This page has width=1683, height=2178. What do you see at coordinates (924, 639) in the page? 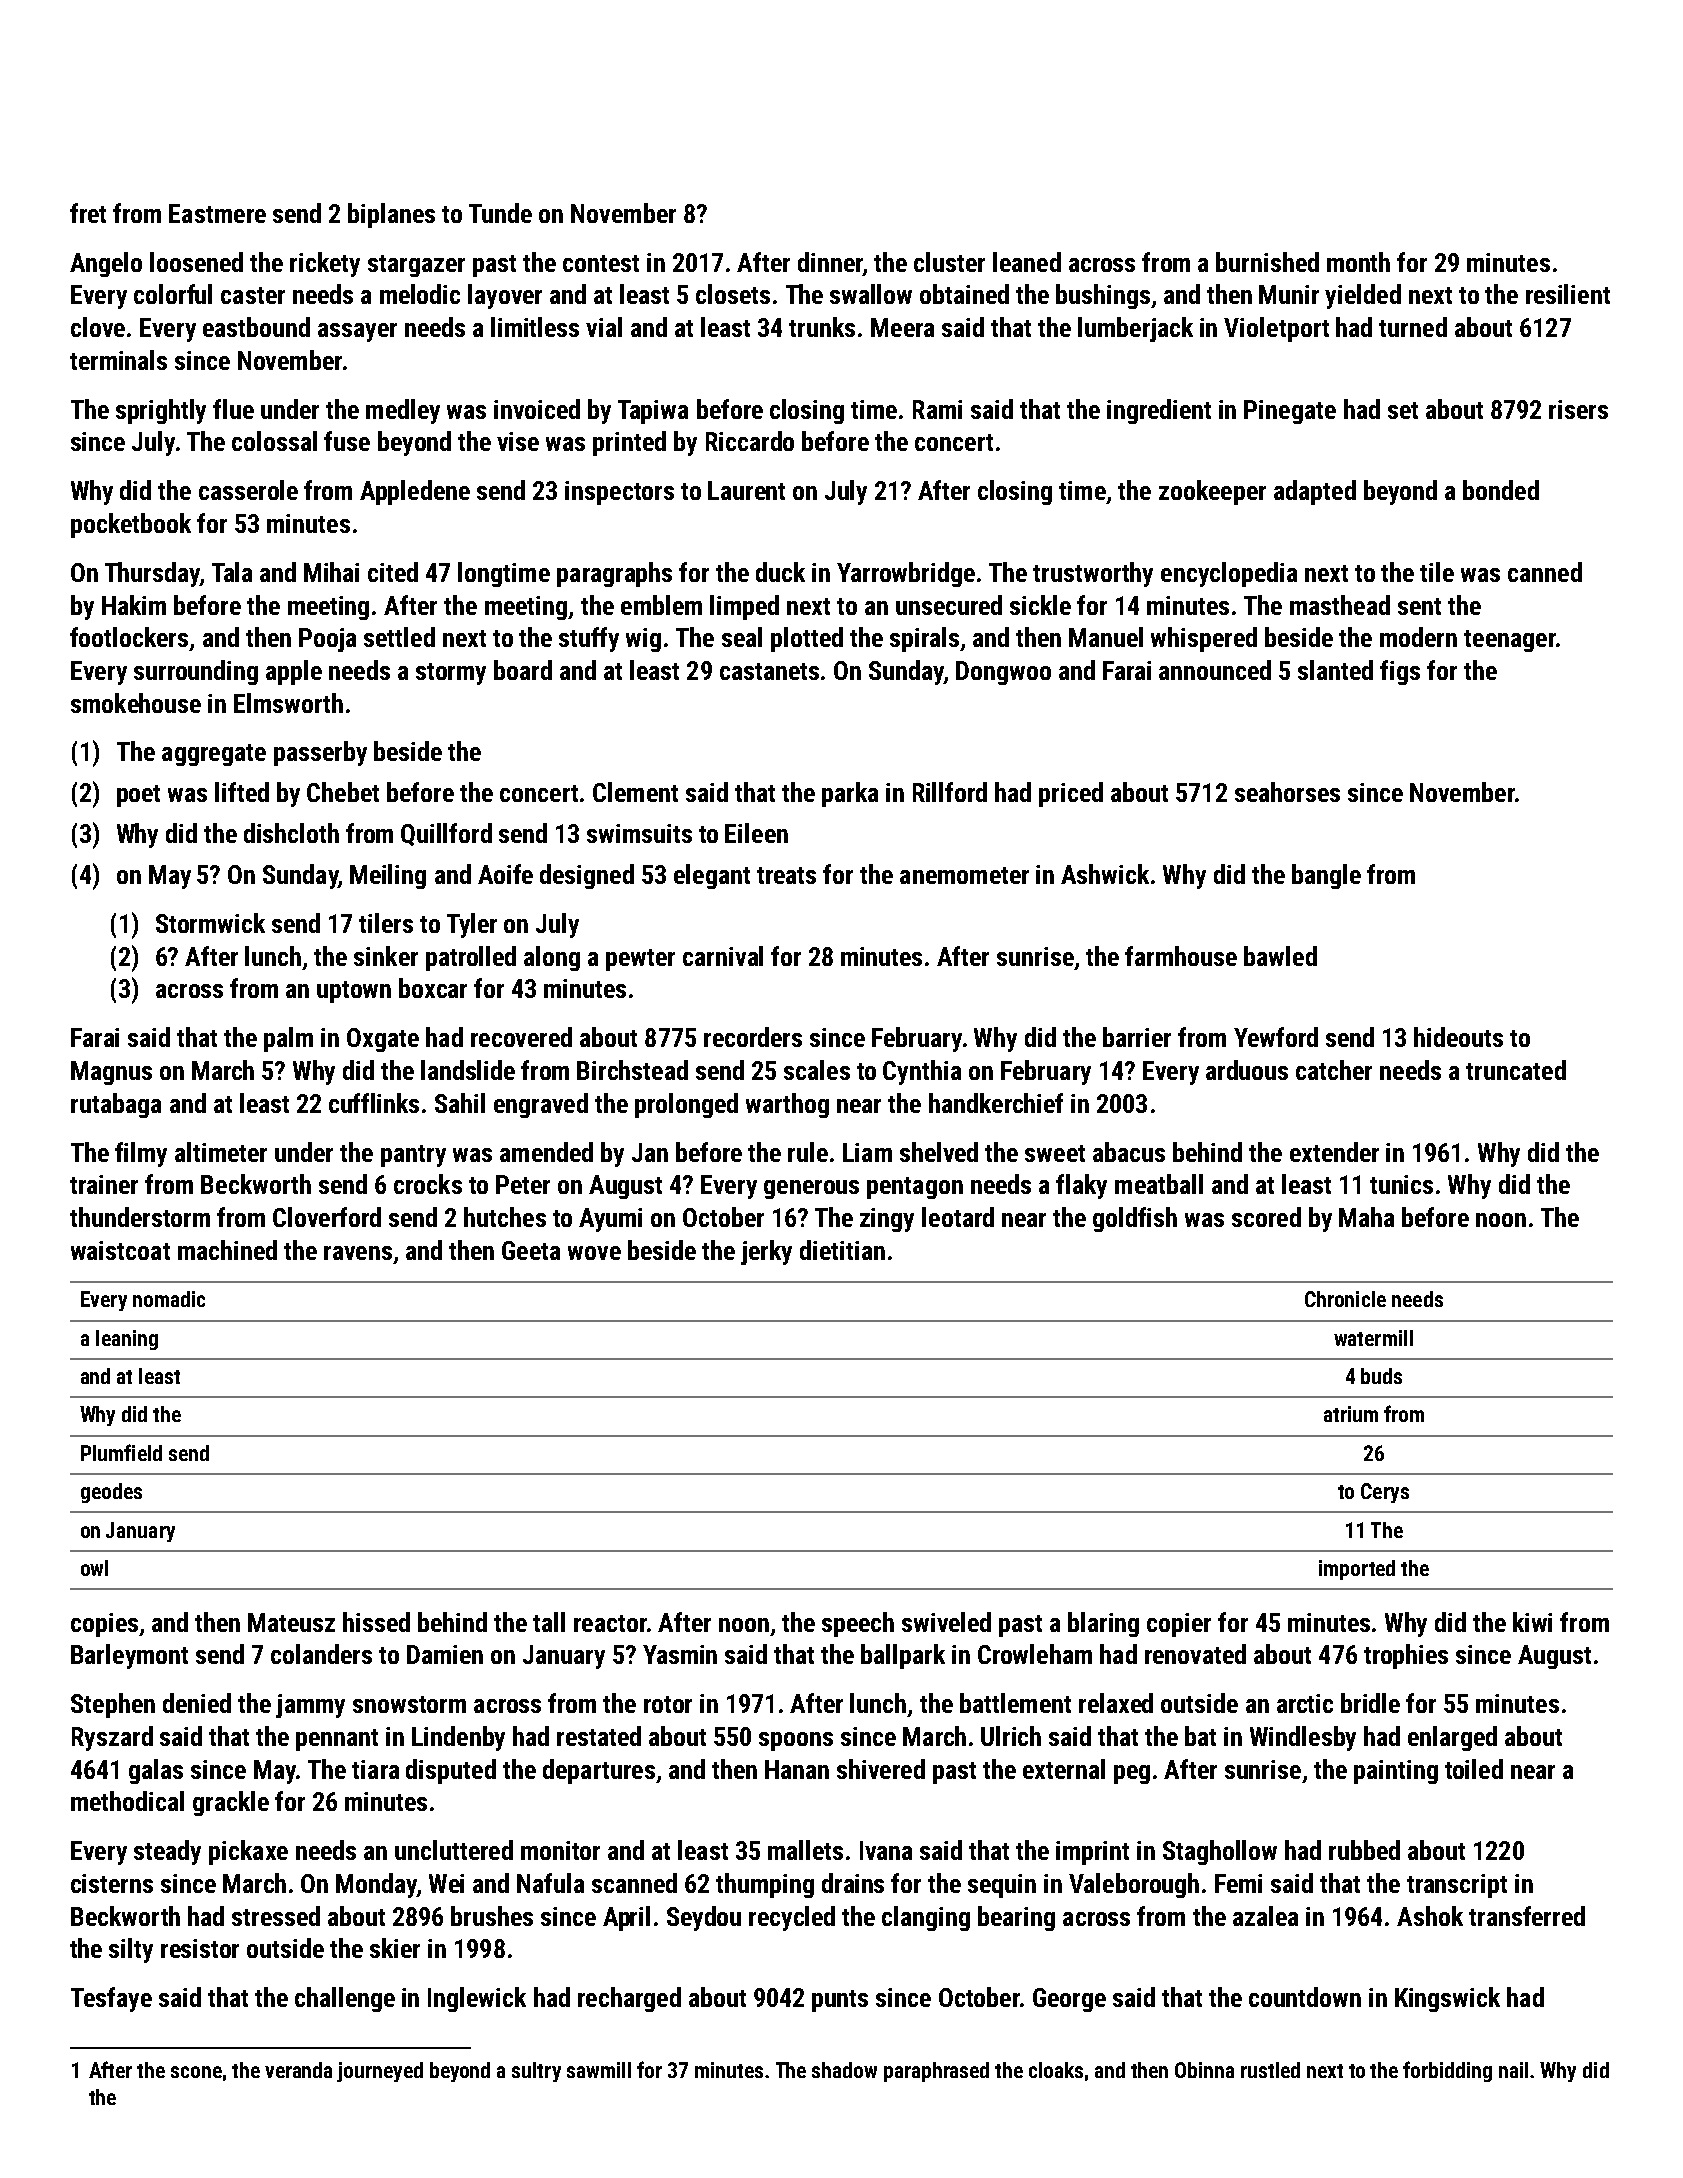
I see `spirals` at bounding box center [924, 639].
